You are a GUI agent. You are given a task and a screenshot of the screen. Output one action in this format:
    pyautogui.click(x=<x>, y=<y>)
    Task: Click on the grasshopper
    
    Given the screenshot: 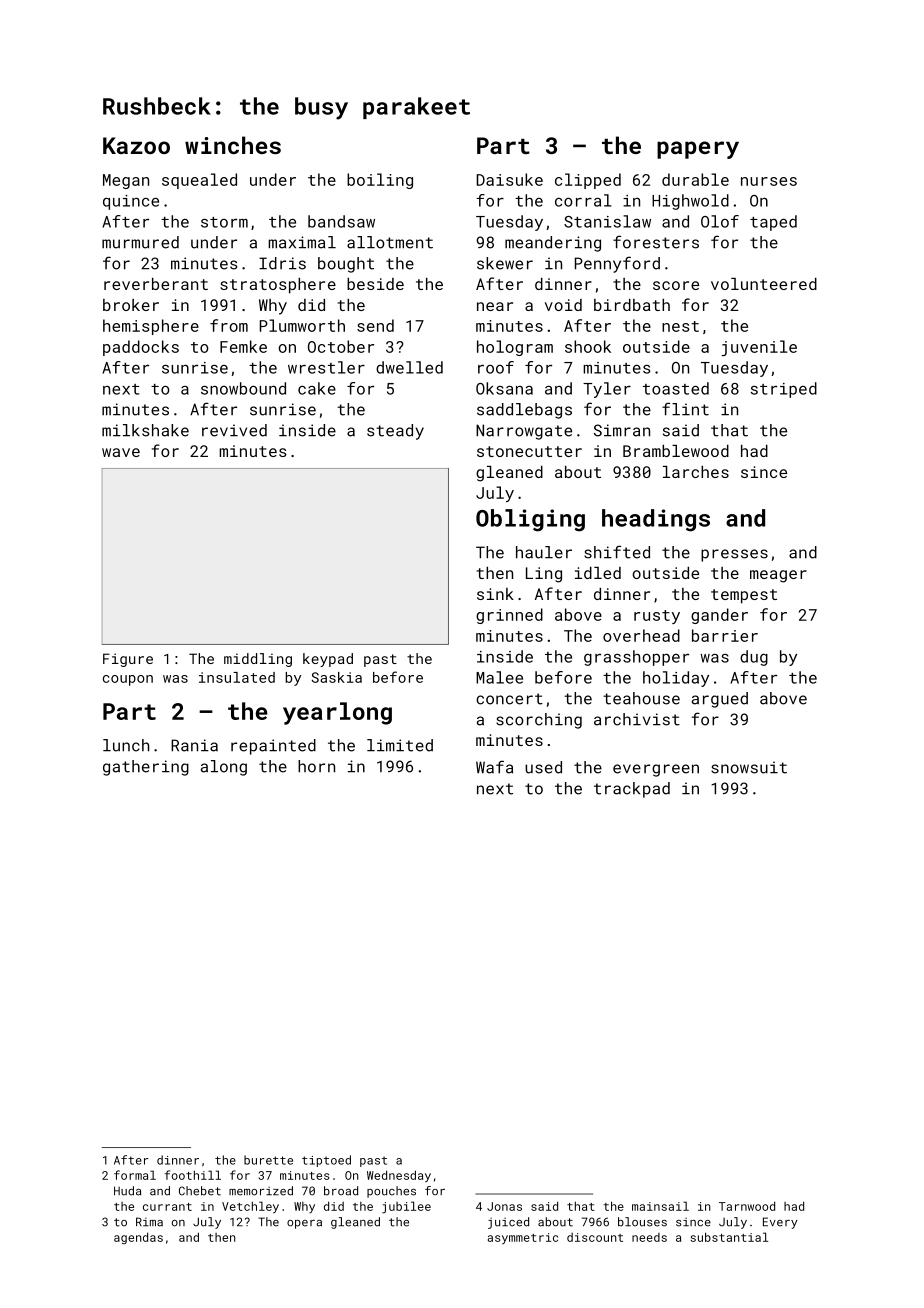 What is the action you would take?
    pyautogui.click(x=636, y=658)
